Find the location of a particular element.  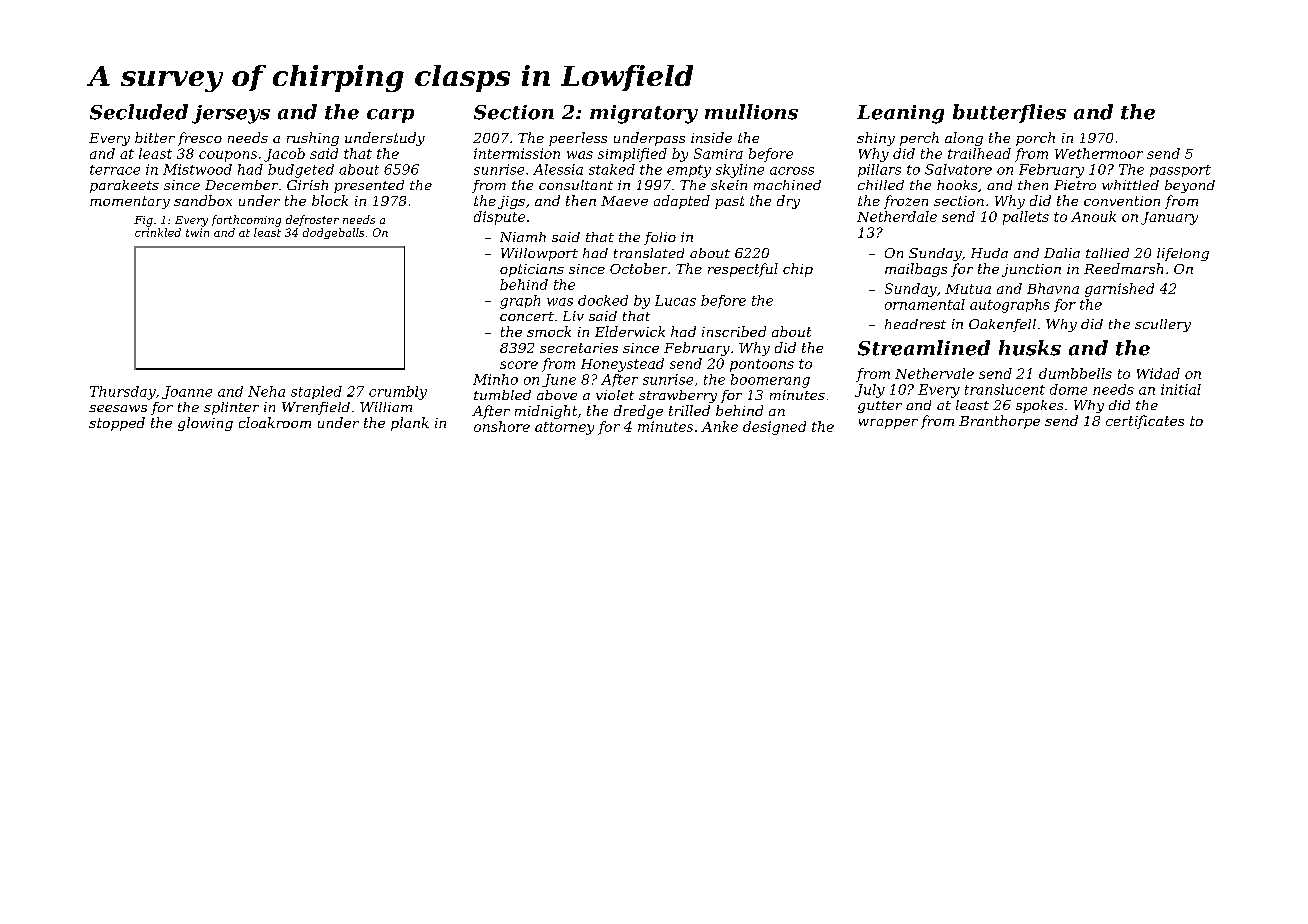

inscribed is located at coordinates (734, 331).
